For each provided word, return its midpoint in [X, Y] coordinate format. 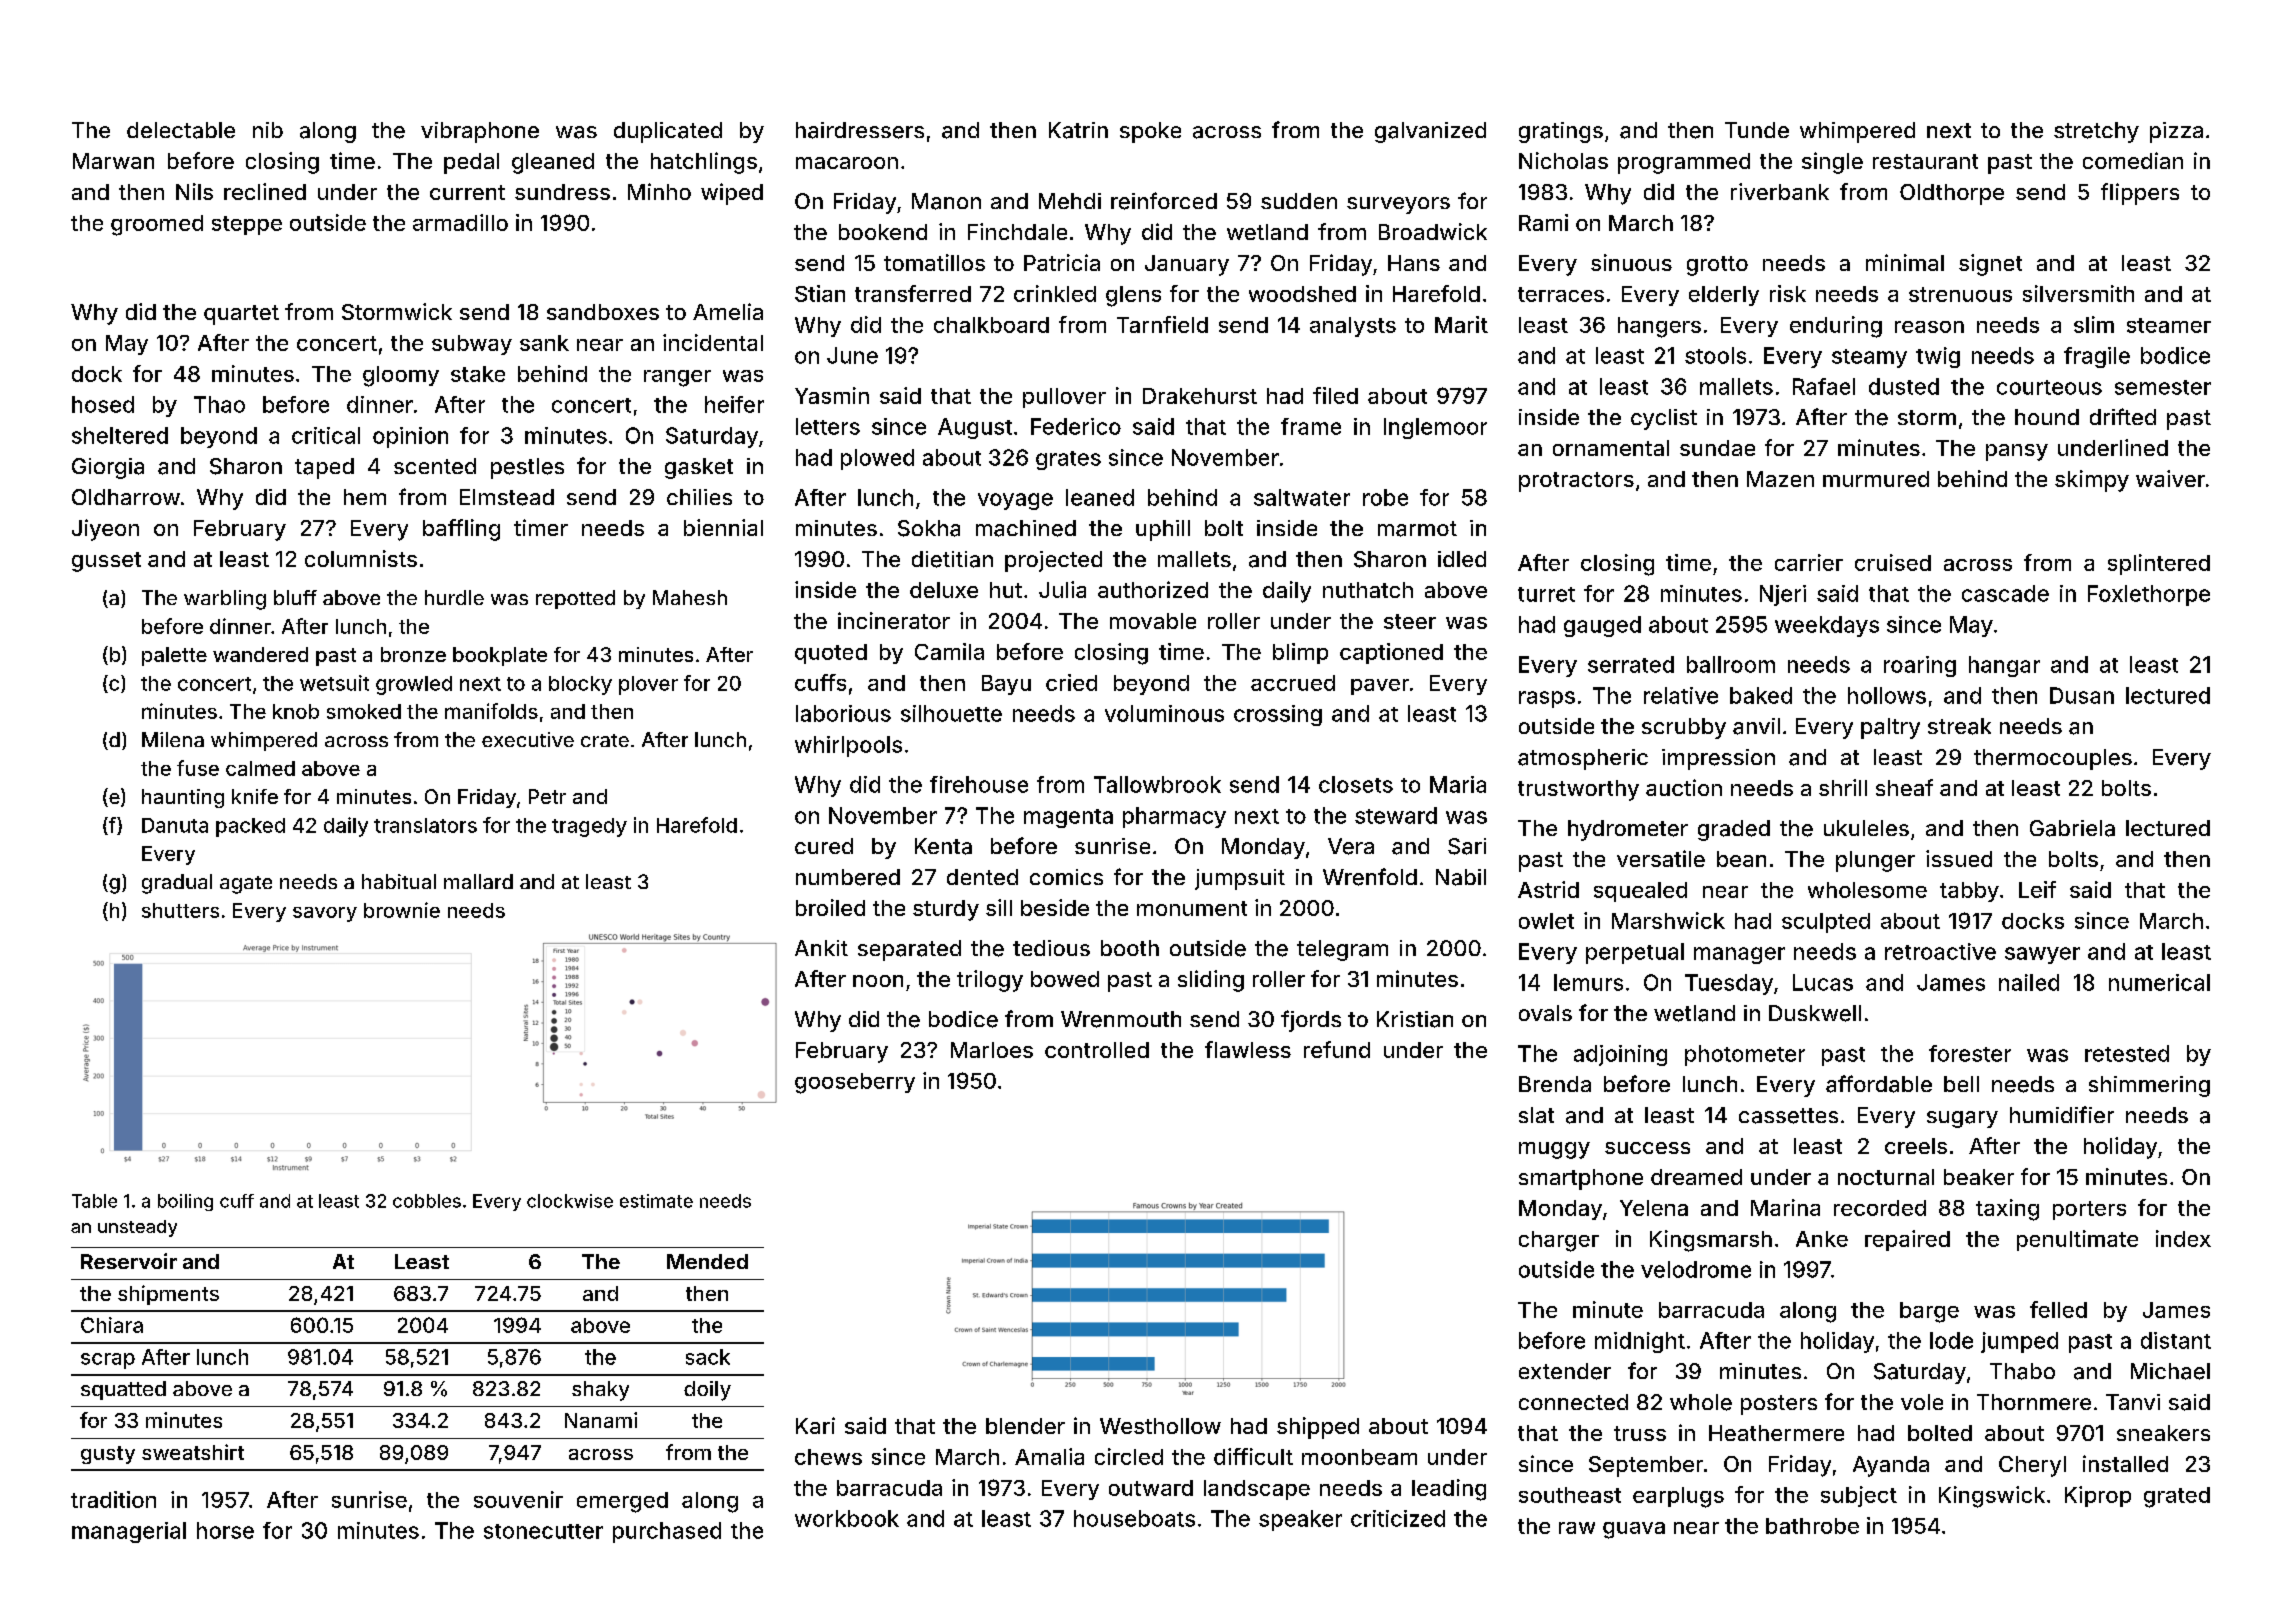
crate [605, 740]
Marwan [113, 161]
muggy [1554, 1150]
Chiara [112, 1325]
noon [878, 981]
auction [1684, 787]
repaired [1907, 1240]
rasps [1547, 699]
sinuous [1631, 262]
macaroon [847, 163]
